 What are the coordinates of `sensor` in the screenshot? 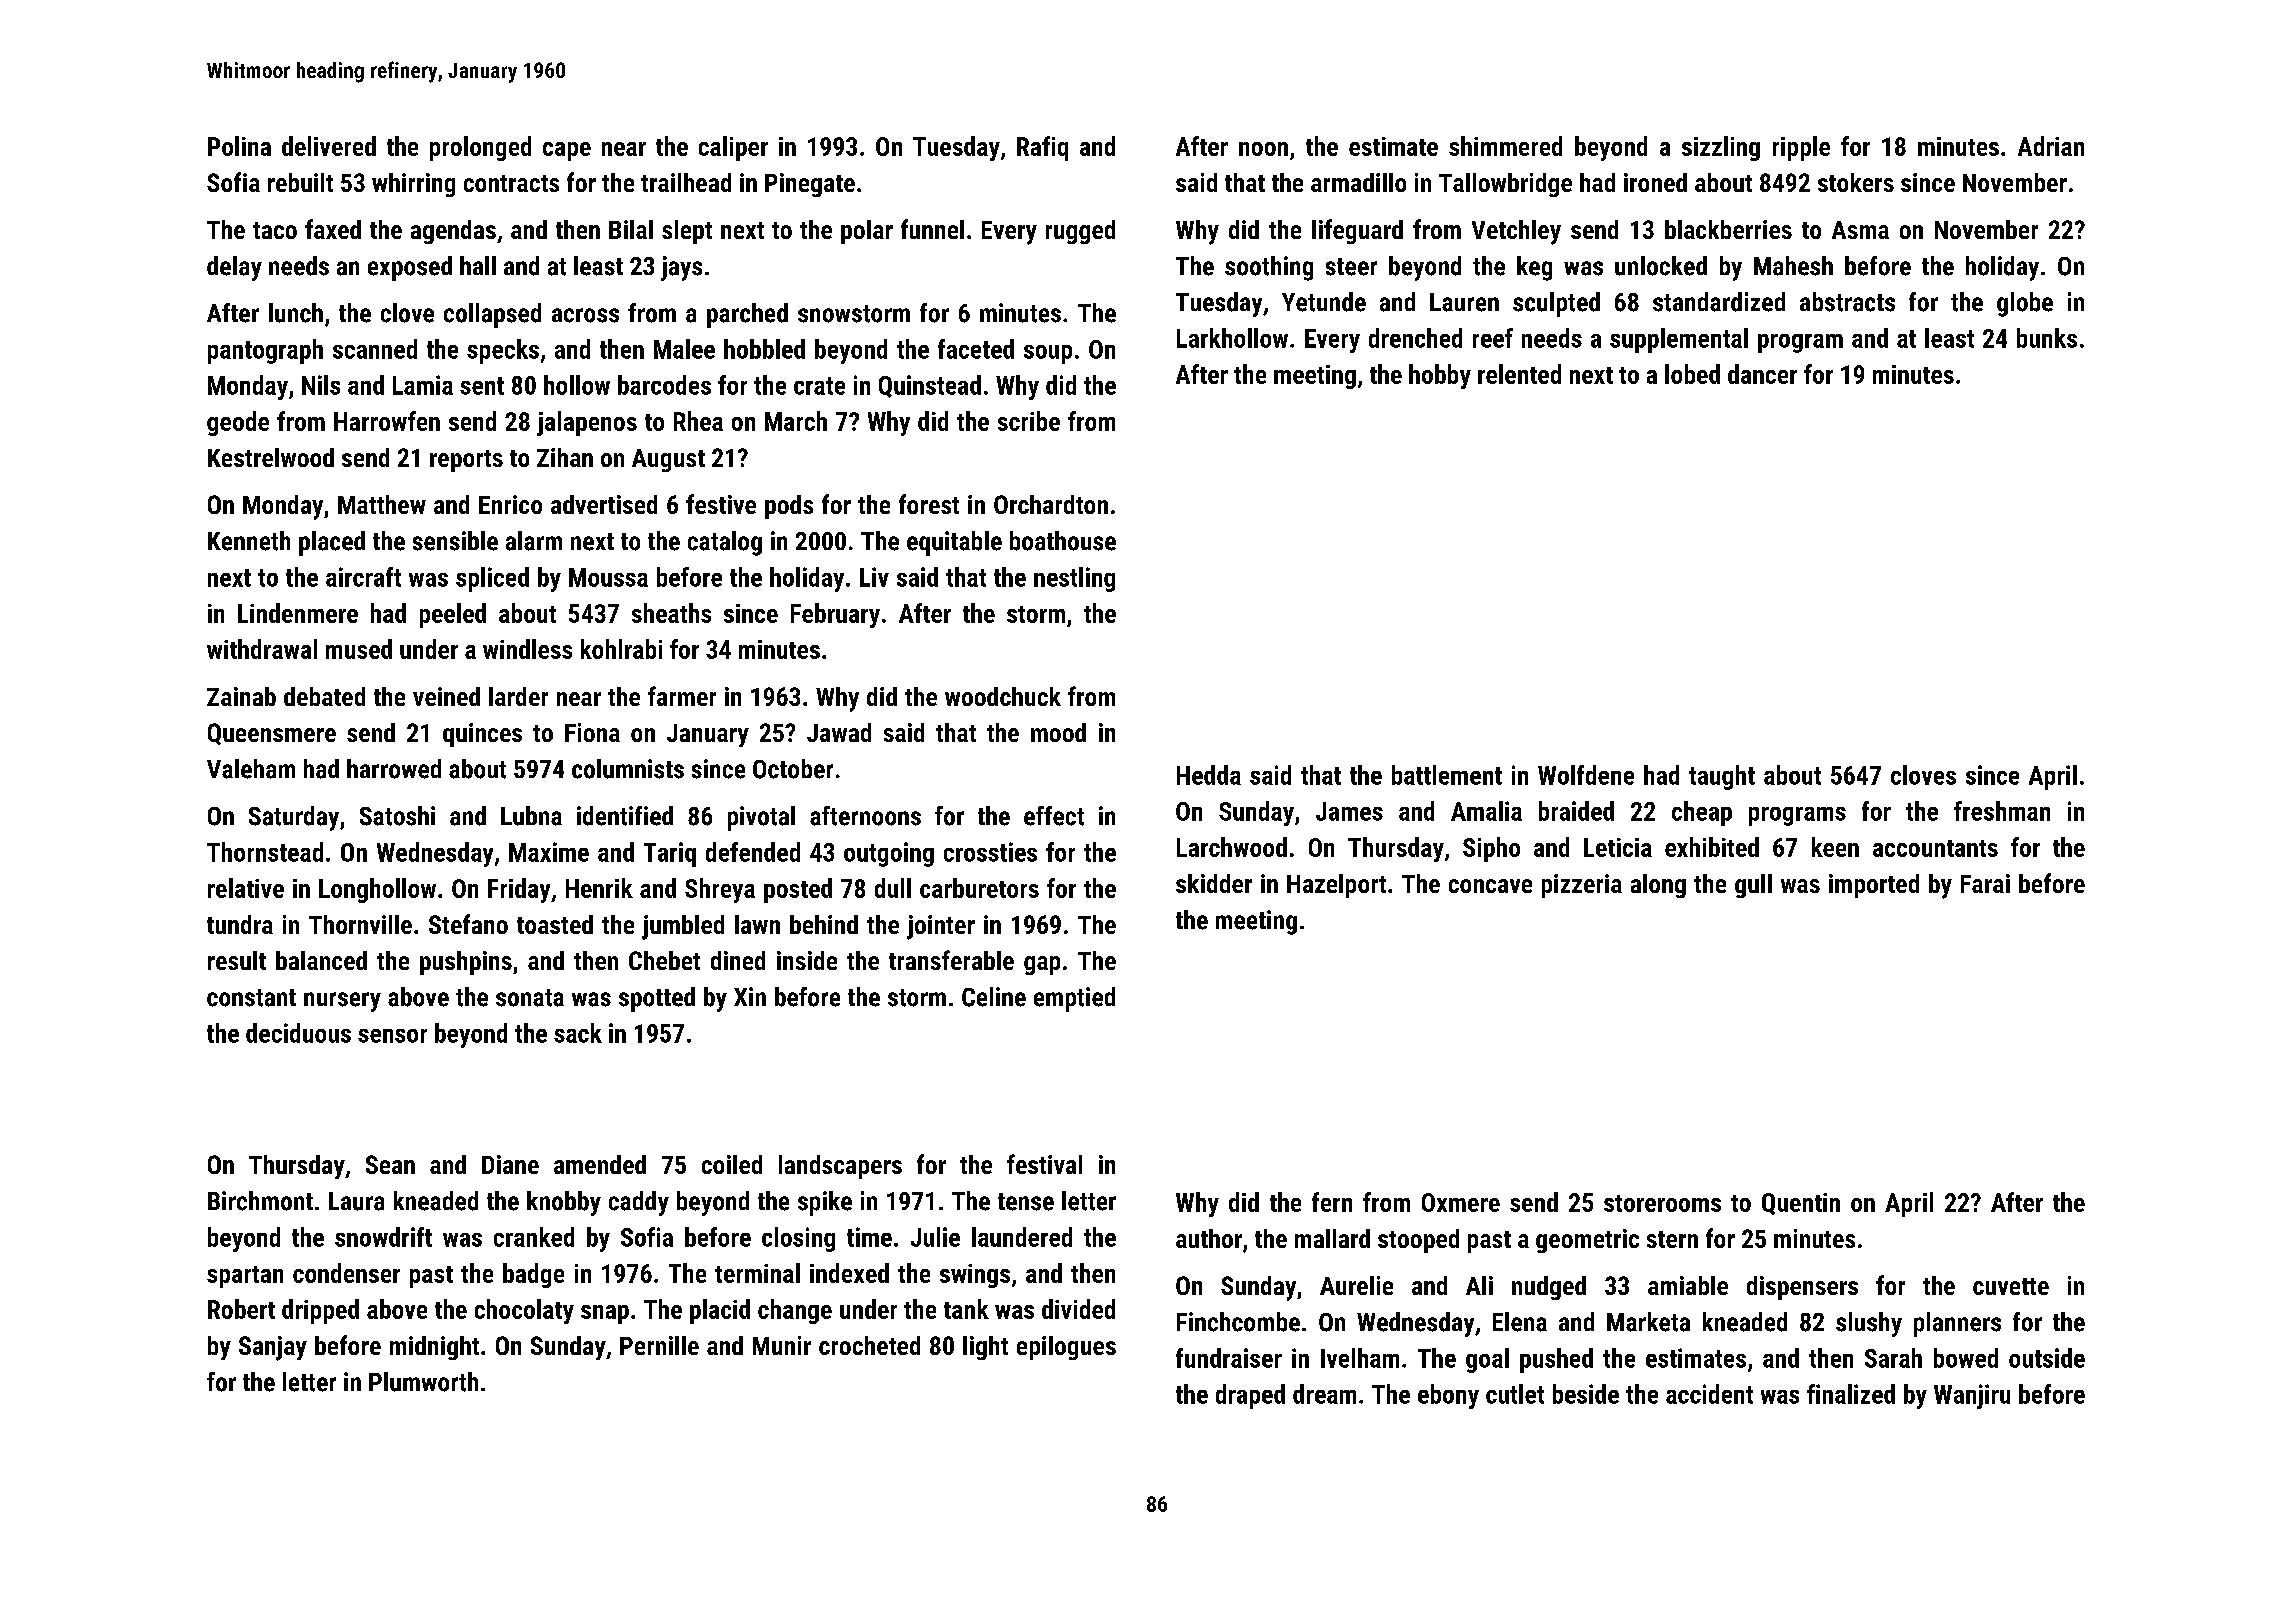 It's located at (392, 1036).
